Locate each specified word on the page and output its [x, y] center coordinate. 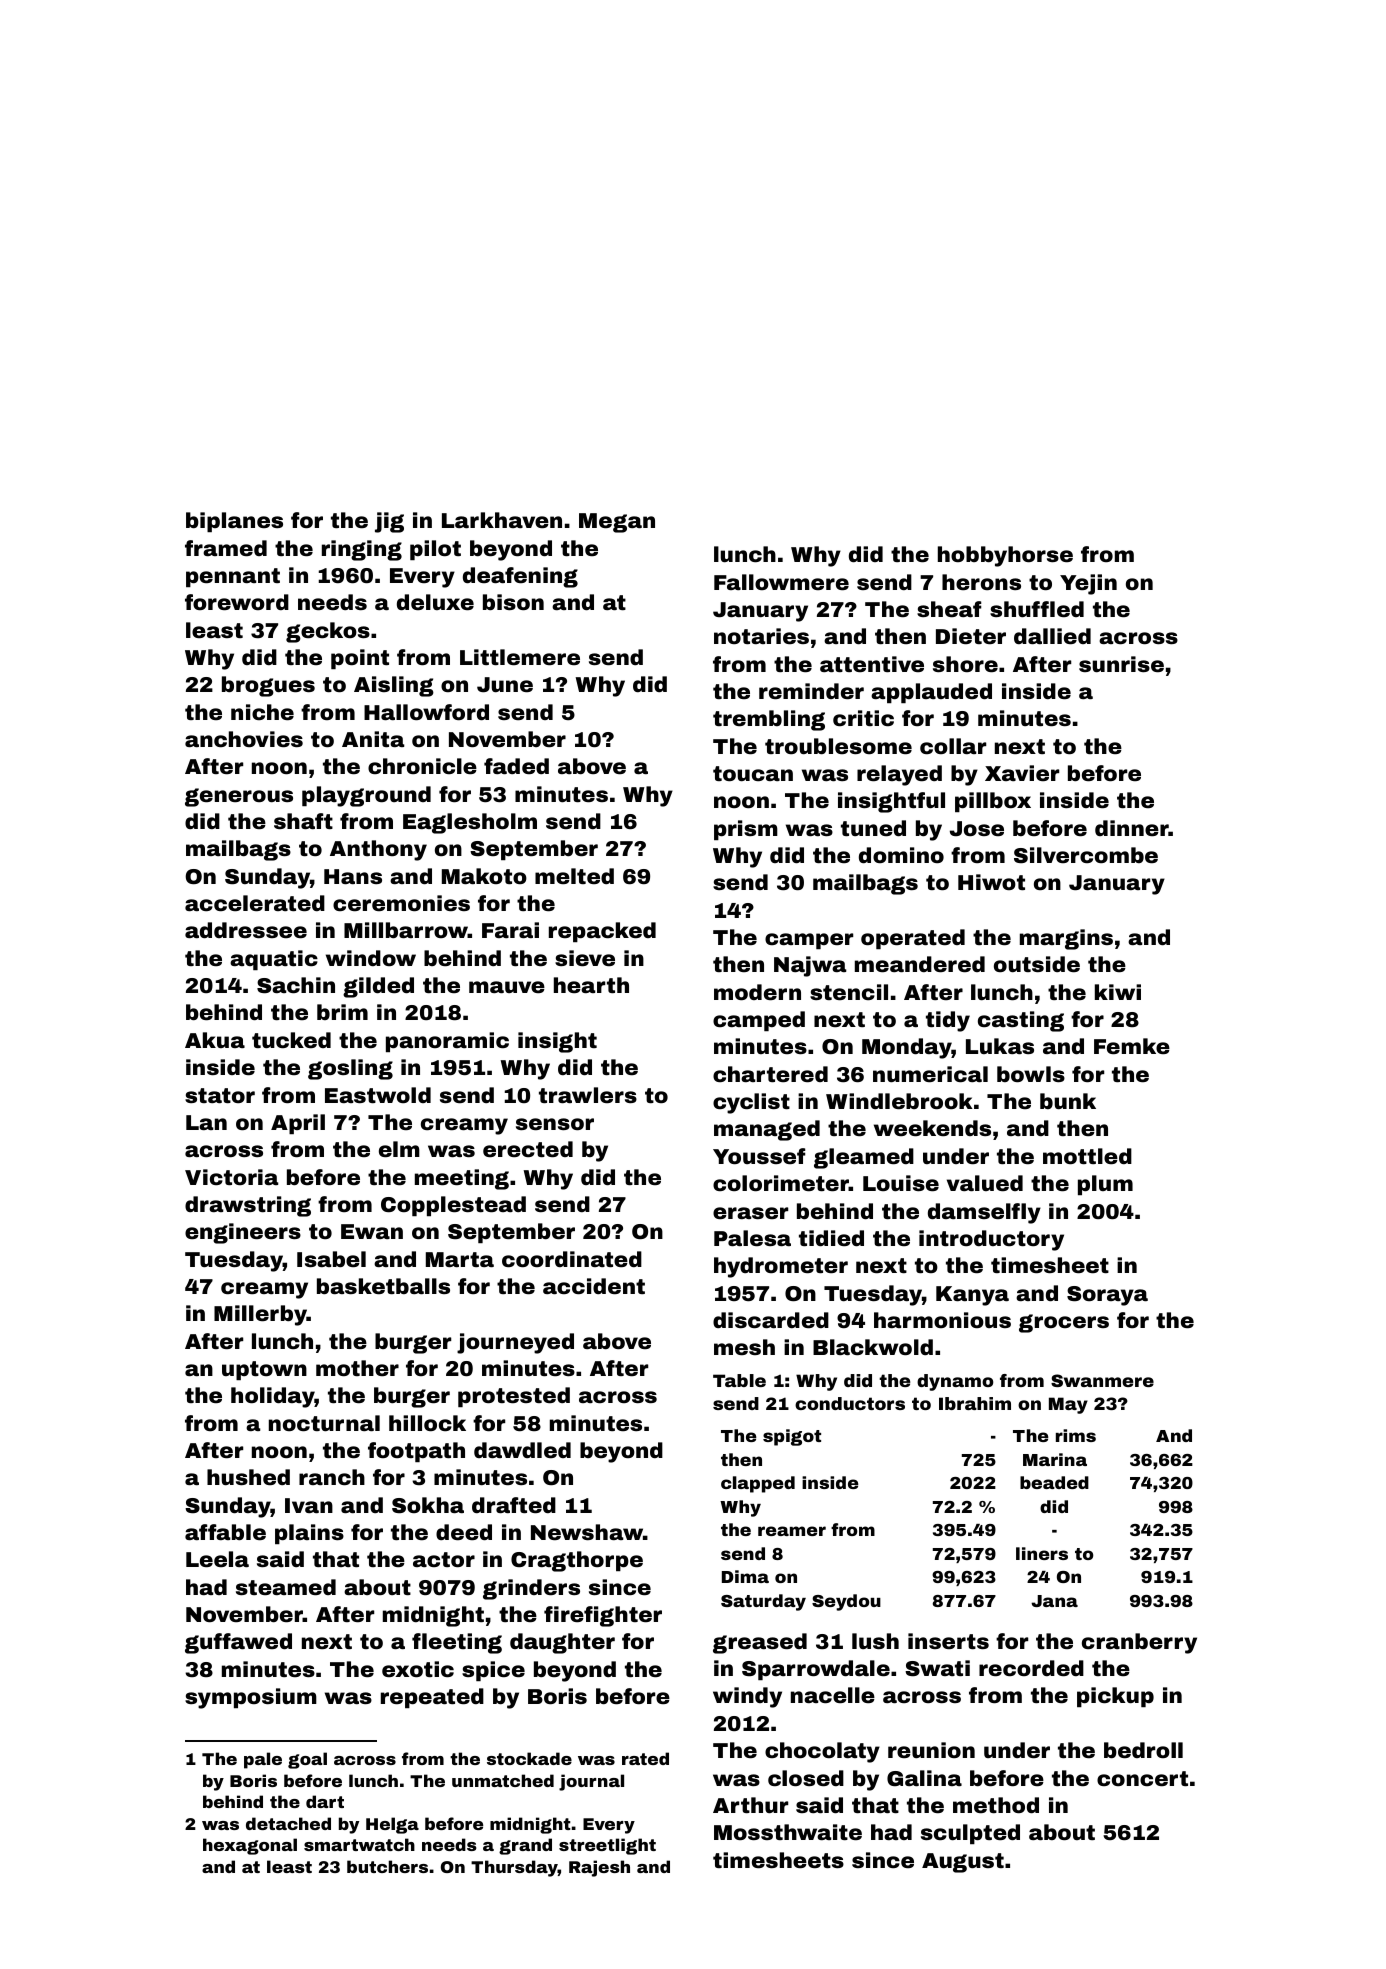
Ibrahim [975, 1403]
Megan [617, 523]
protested [514, 1397]
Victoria [232, 1177]
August [963, 1863]
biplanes [234, 522]
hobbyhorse [1005, 556]
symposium [251, 1698]
